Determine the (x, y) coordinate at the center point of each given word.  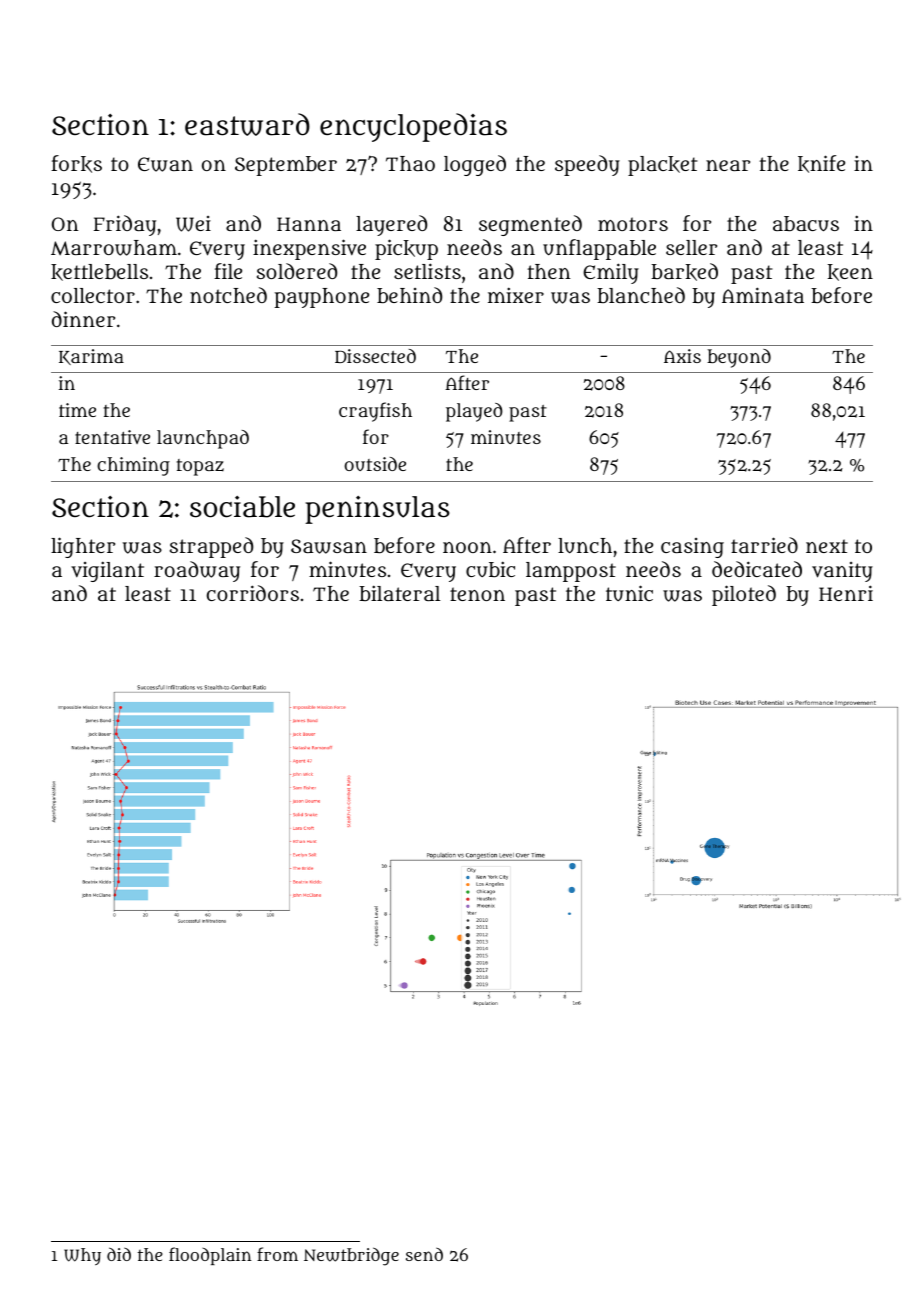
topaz (200, 467)
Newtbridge (351, 1256)
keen (850, 272)
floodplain (210, 1256)
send (424, 1254)
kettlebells (99, 272)
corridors (253, 593)
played (474, 412)
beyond (739, 358)
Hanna (309, 224)
